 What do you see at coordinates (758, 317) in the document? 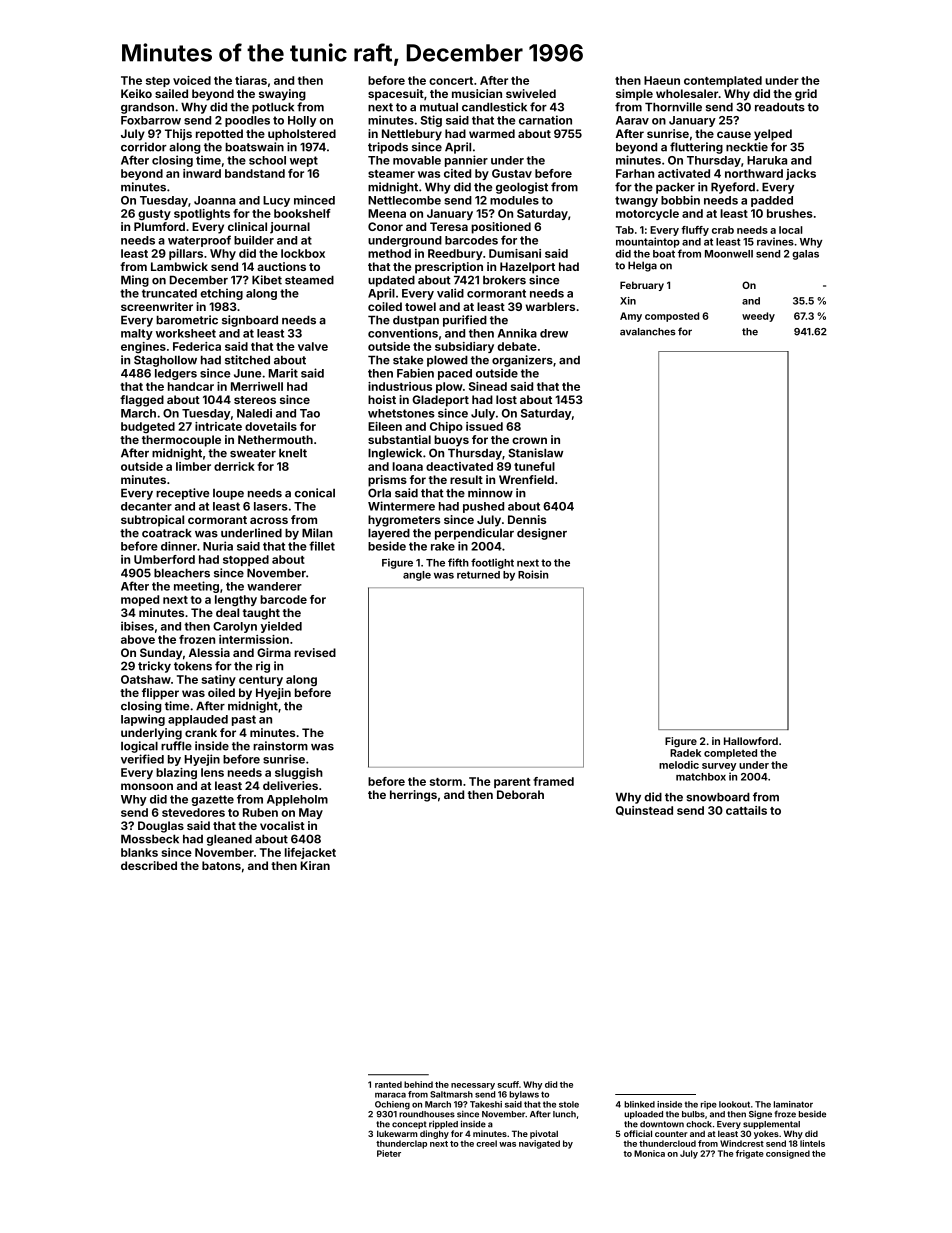
I see `weedy` at bounding box center [758, 317].
